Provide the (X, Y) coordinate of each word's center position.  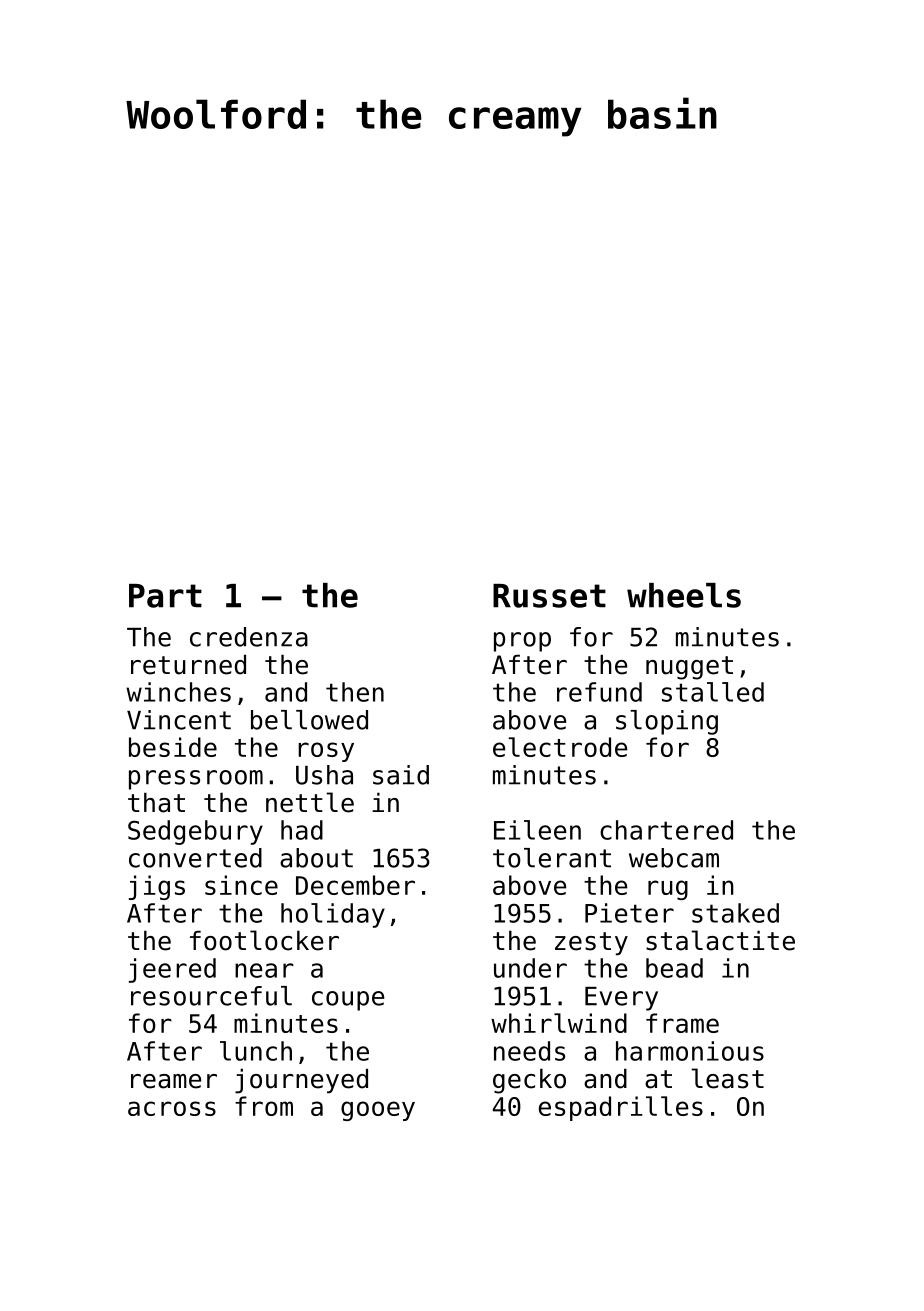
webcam (674, 858)
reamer (174, 1081)
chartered (666, 830)
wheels (684, 595)
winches (178, 692)
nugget (689, 668)
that (156, 802)
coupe (348, 1001)
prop (522, 642)
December (355, 885)
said (401, 775)
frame (682, 1023)
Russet (549, 596)
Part (165, 596)
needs (529, 1051)
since (241, 885)
